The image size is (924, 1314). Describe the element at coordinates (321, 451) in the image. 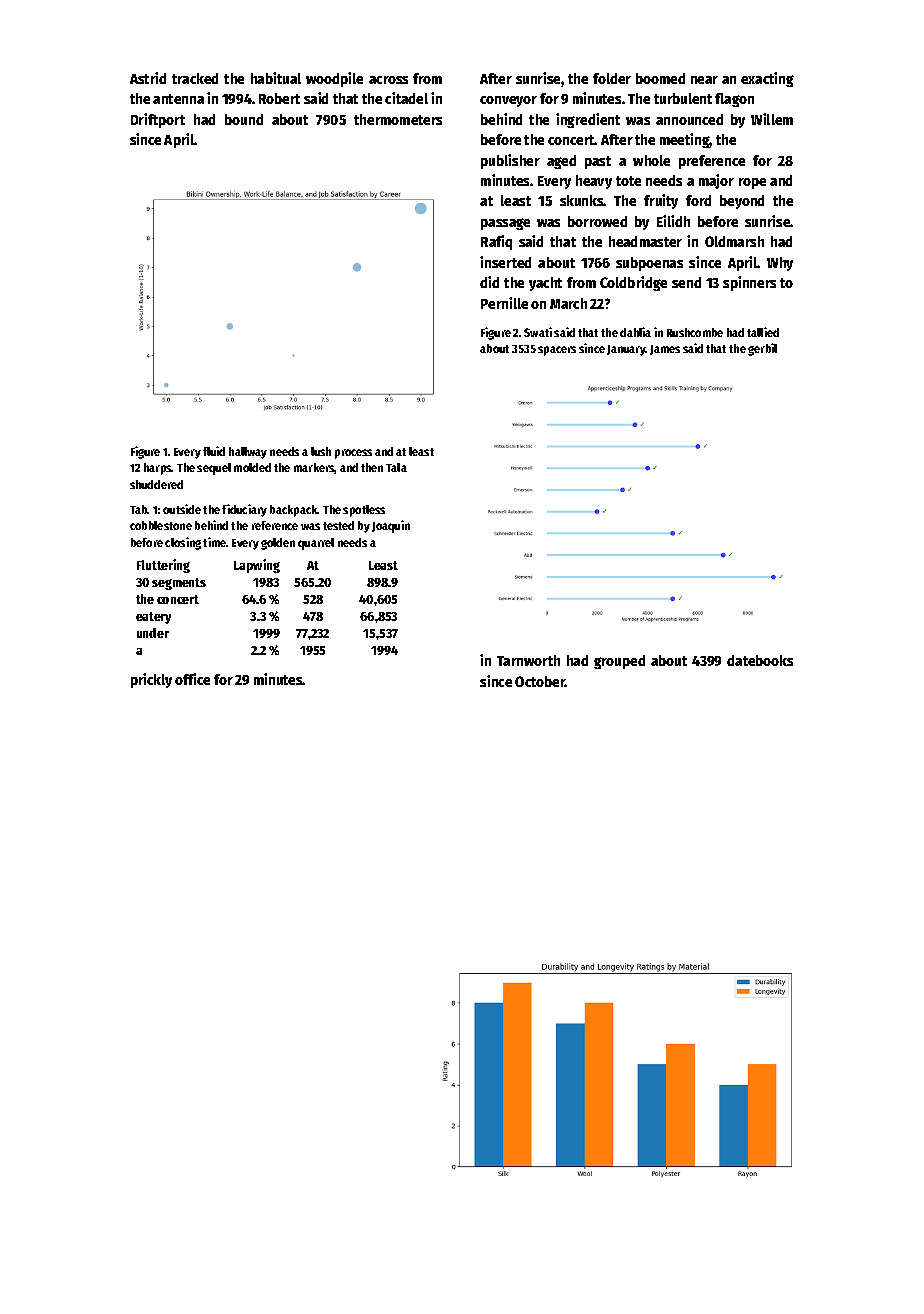

I see `lush` at that location.
